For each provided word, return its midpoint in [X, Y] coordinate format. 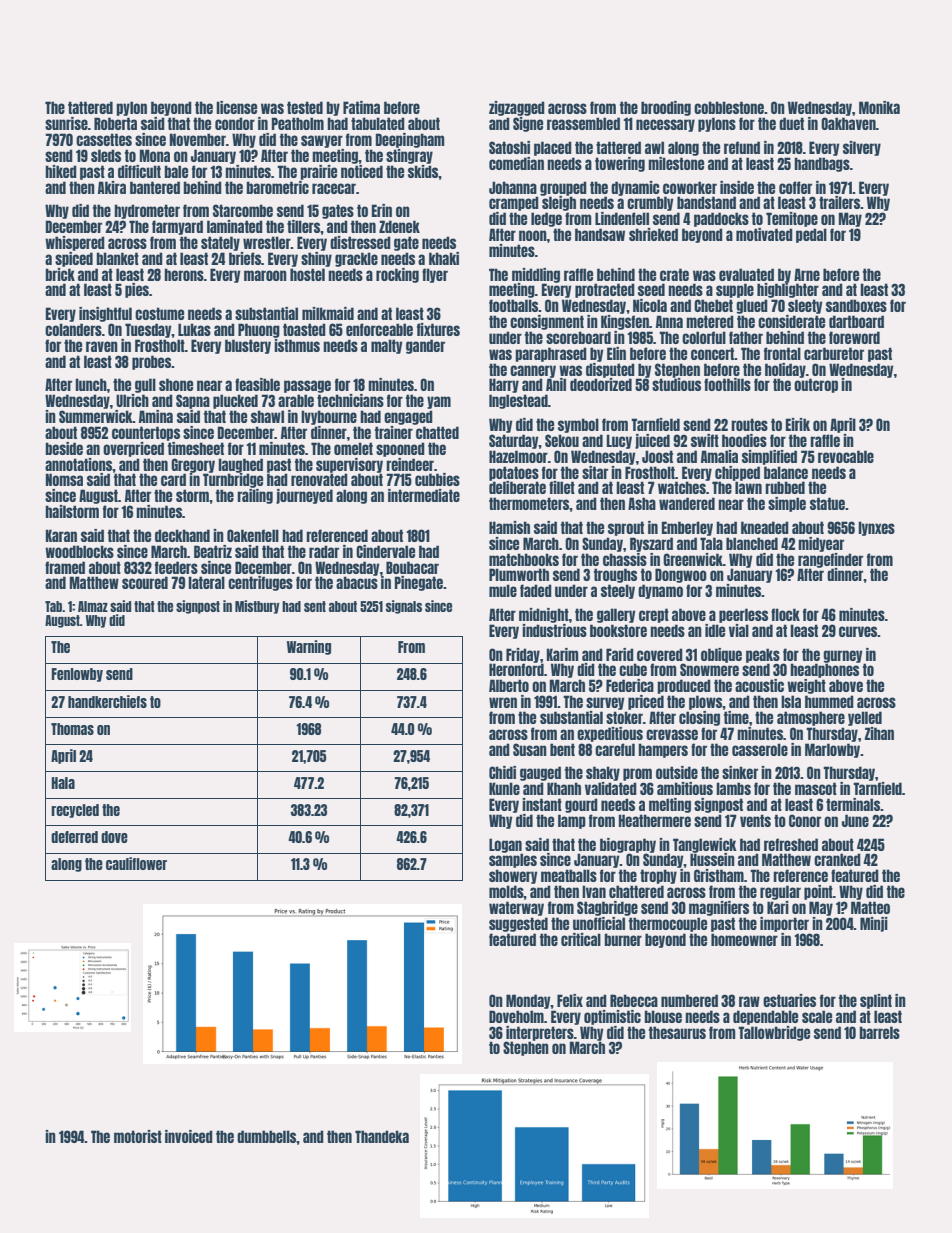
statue [827, 503]
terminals [853, 804]
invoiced [189, 1136]
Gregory [193, 465]
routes [749, 424]
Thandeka [382, 1136]
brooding [666, 108]
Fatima [361, 107]
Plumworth [519, 574]
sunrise [66, 123]
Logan [505, 845]
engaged [408, 417]
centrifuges [260, 583]
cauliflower [136, 863]
